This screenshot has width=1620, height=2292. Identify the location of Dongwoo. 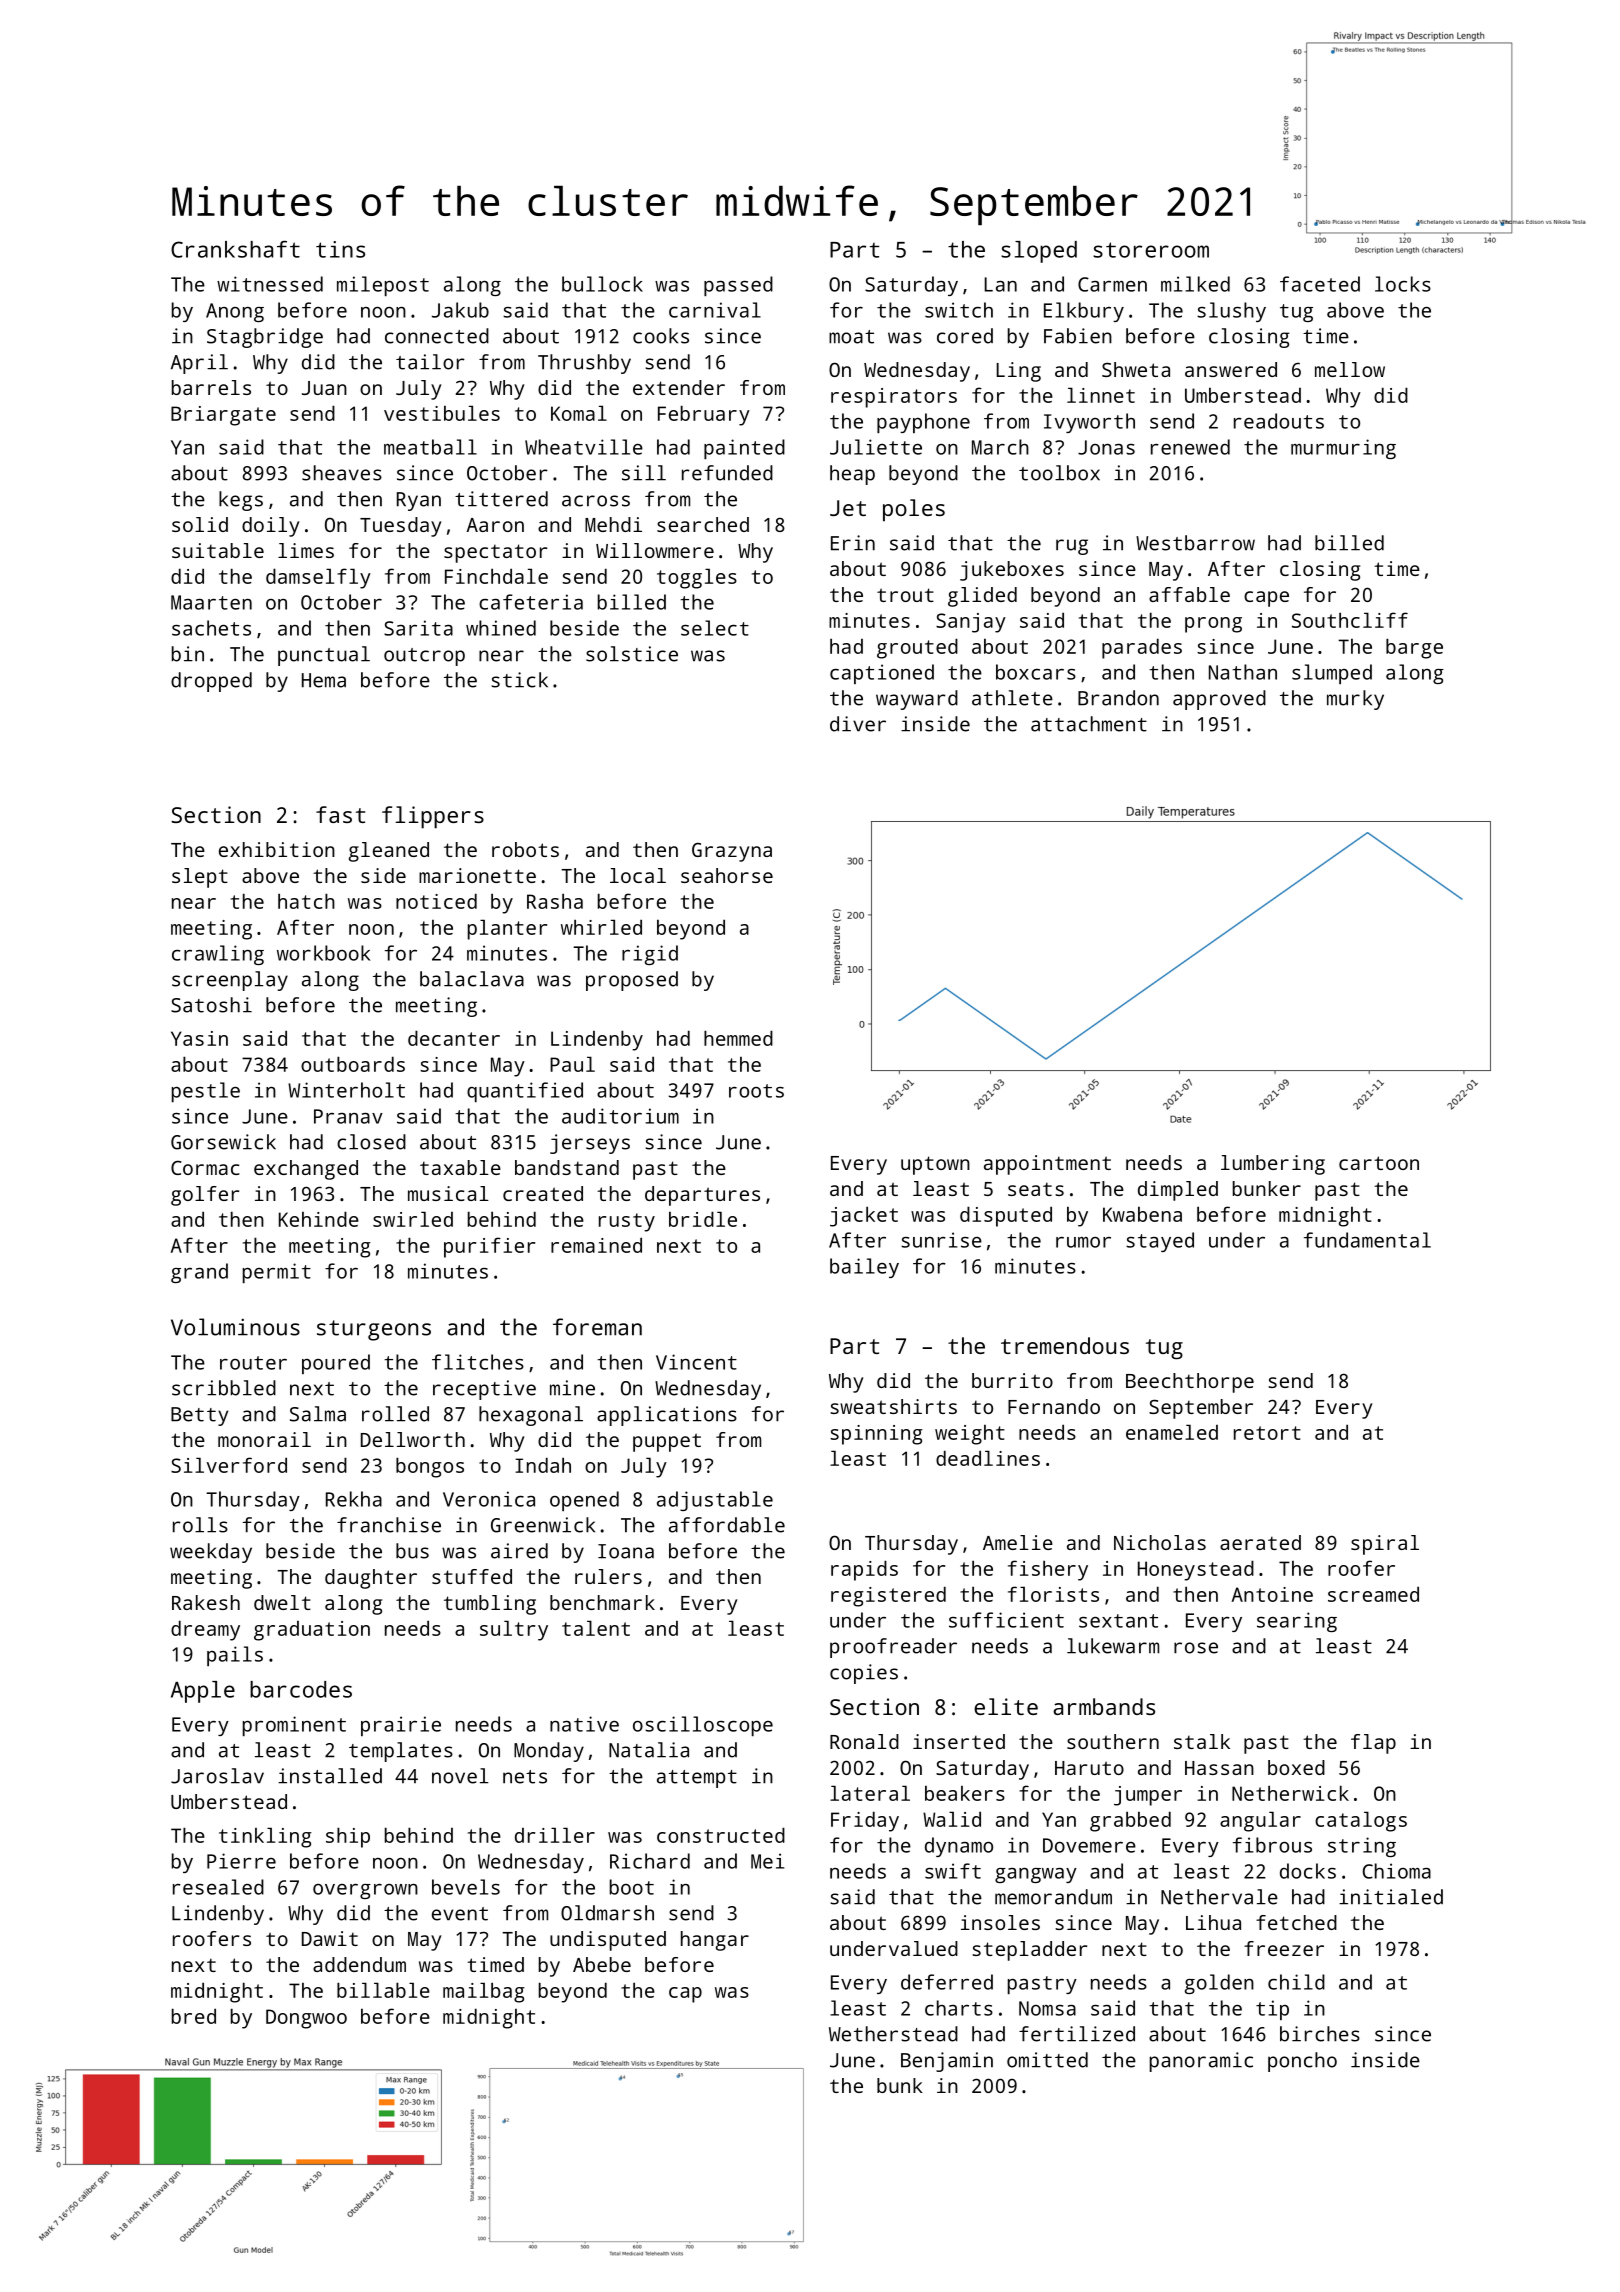
(306, 2019).
